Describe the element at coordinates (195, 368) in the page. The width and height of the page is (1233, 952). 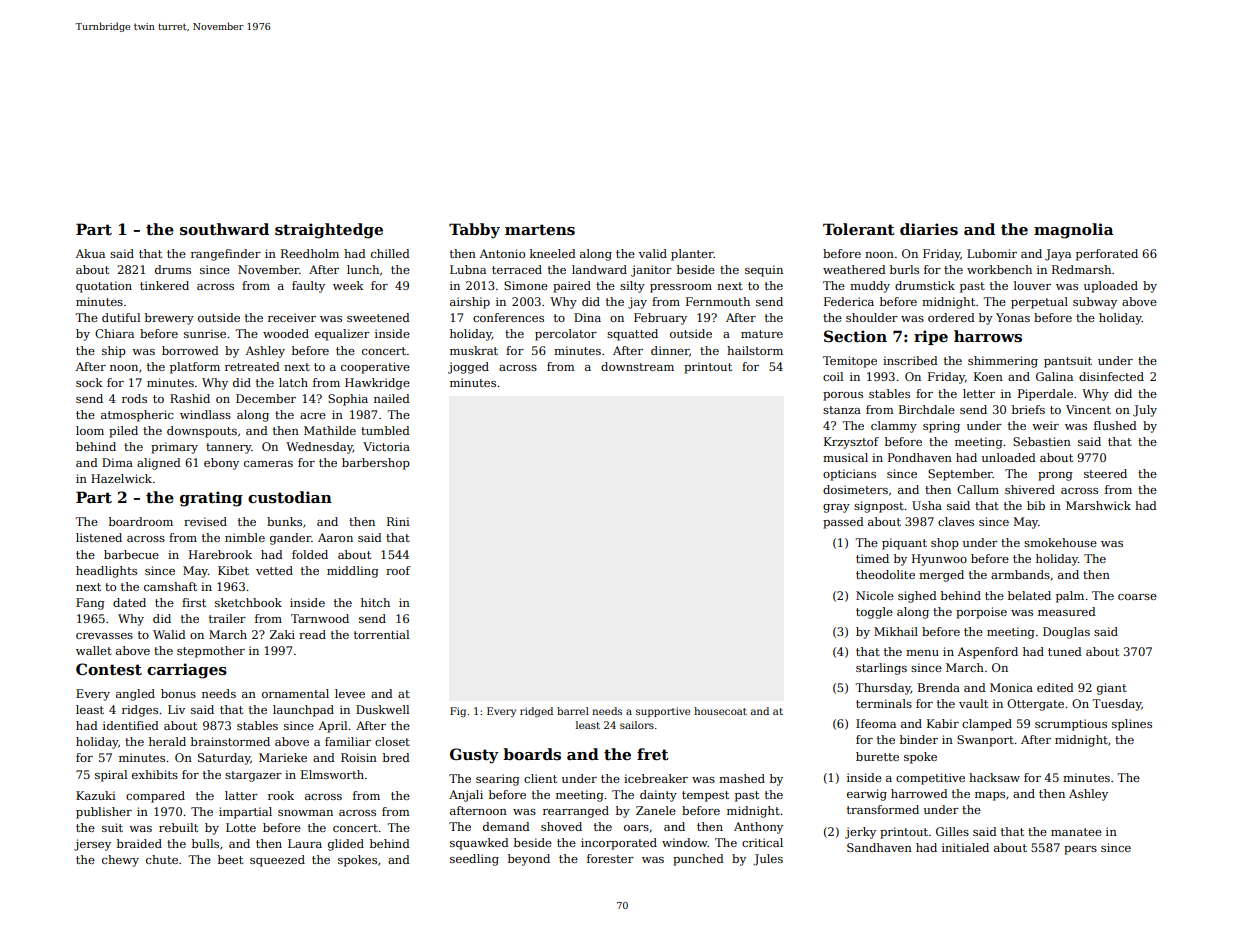
I see `platform` at that location.
